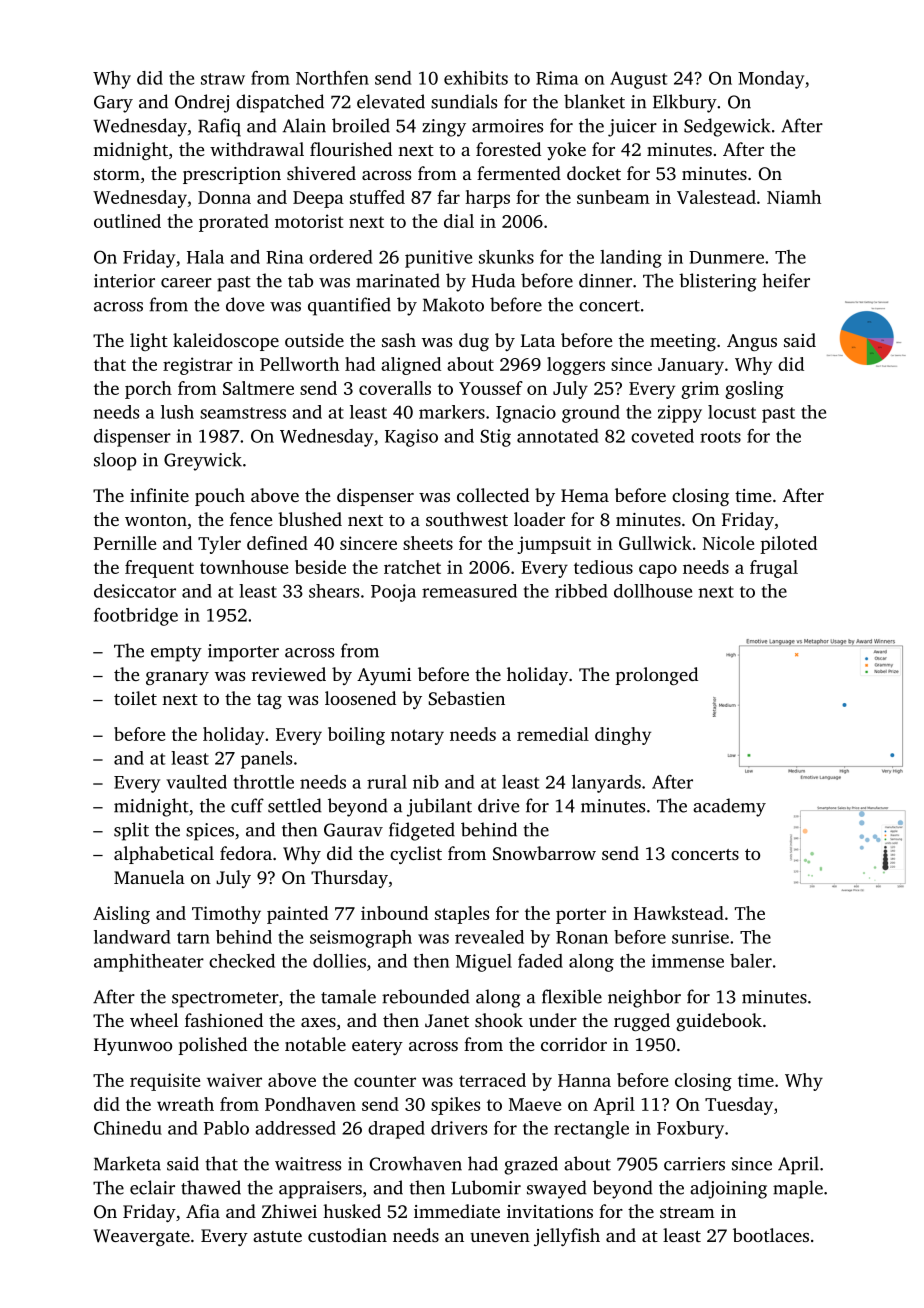  Describe the element at coordinates (341, 257) in the page. I see `ordered` at that location.
